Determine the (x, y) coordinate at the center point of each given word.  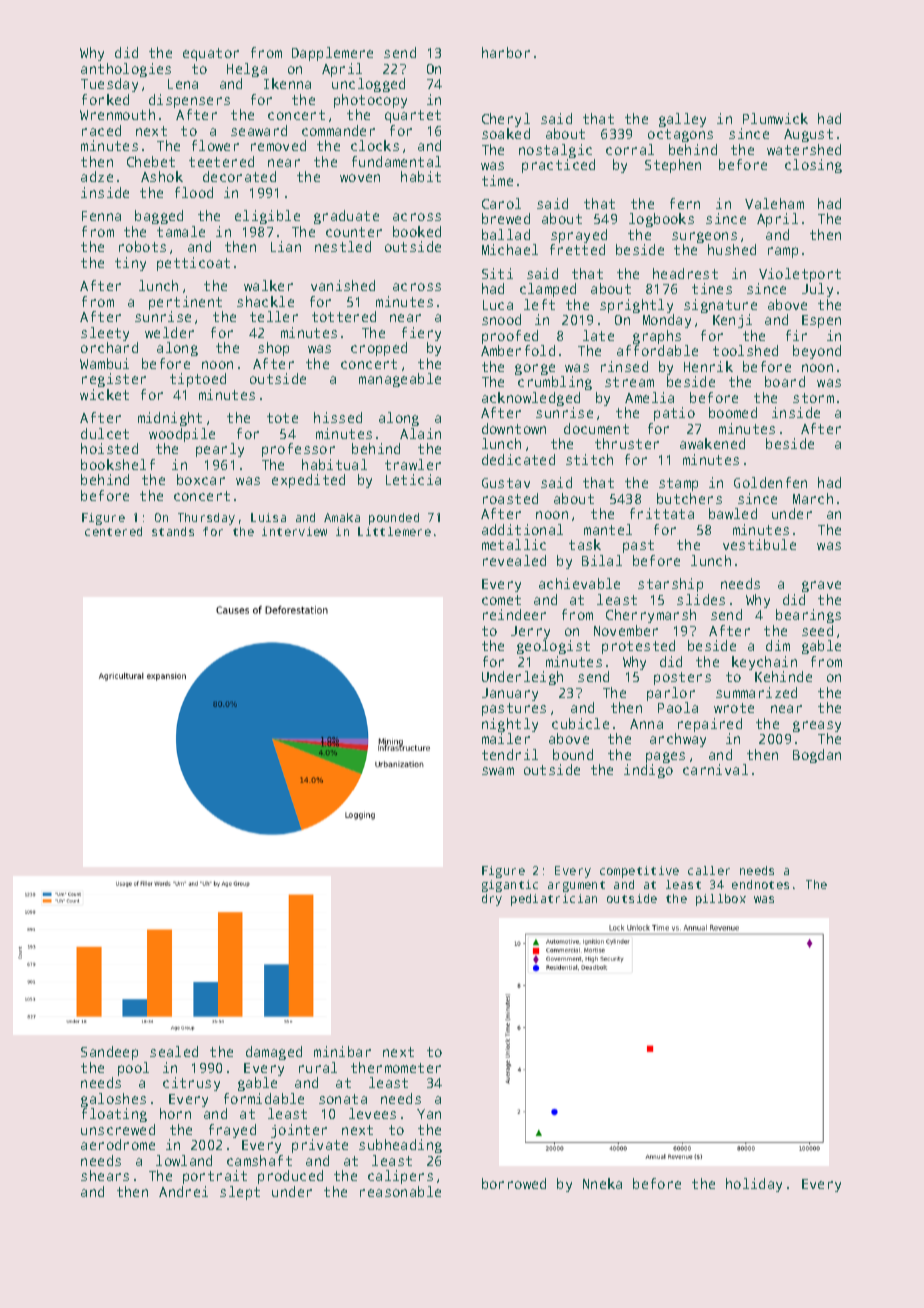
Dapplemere (332, 54)
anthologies (126, 70)
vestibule (759, 544)
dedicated (518, 459)
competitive (639, 872)
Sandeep (109, 1053)
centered (113, 531)
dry (492, 900)
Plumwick (775, 118)
